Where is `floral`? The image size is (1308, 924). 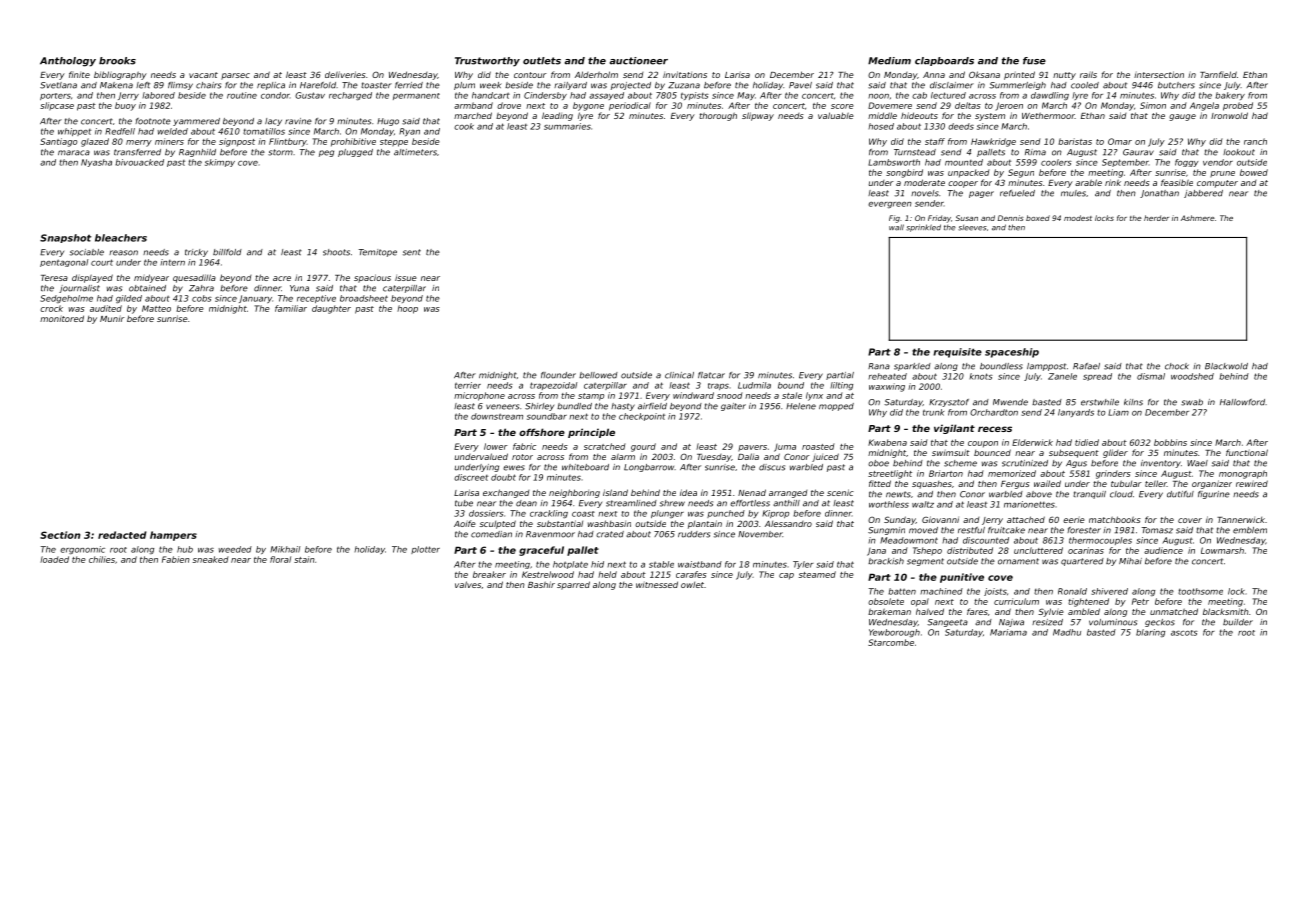
floral is located at coordinates (280, 559).
